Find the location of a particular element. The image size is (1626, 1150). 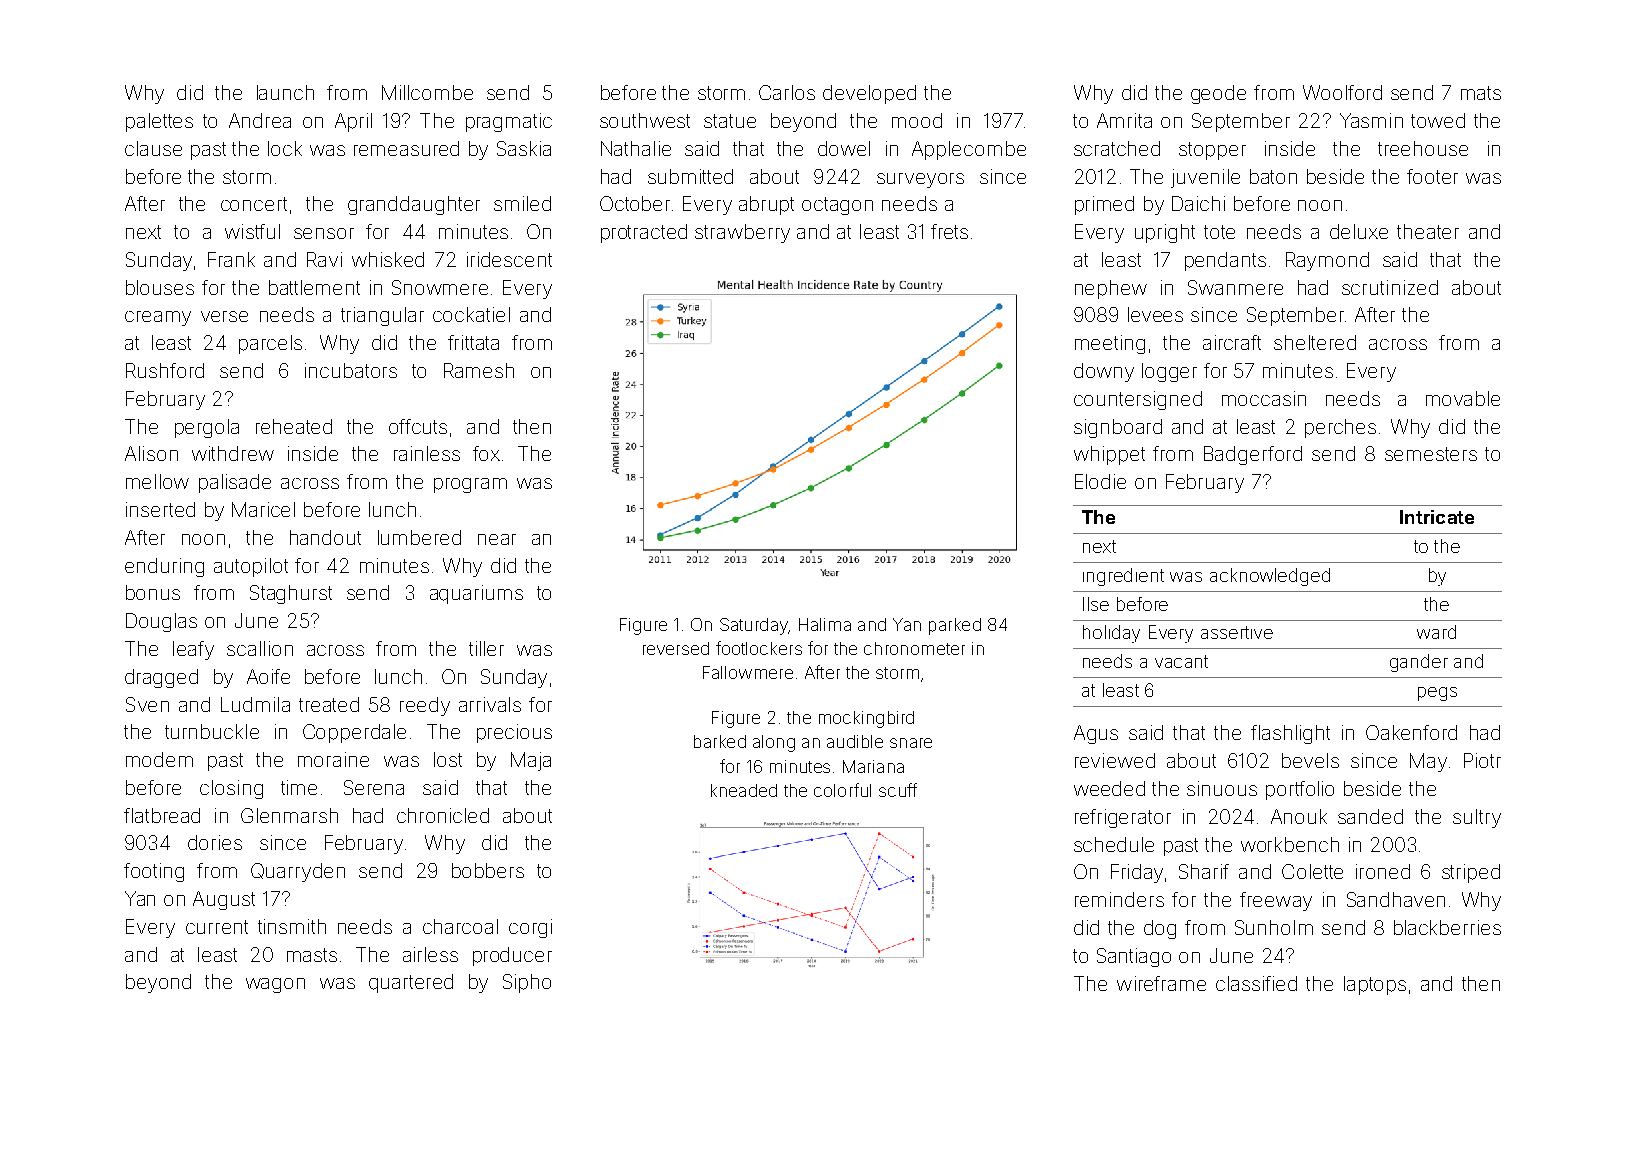

quartered is located at coordinates (411, 983).
